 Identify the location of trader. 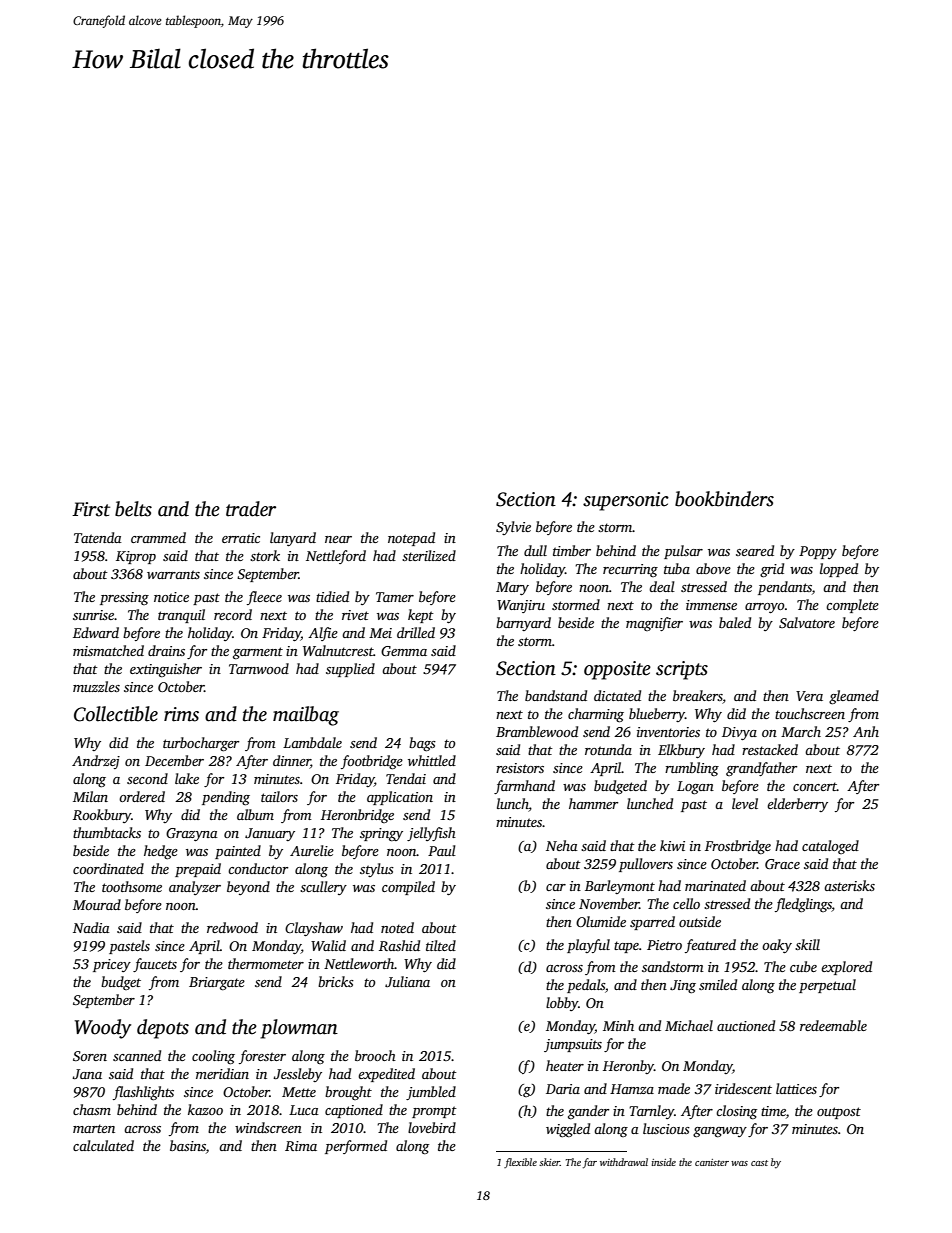
(251, 509).
